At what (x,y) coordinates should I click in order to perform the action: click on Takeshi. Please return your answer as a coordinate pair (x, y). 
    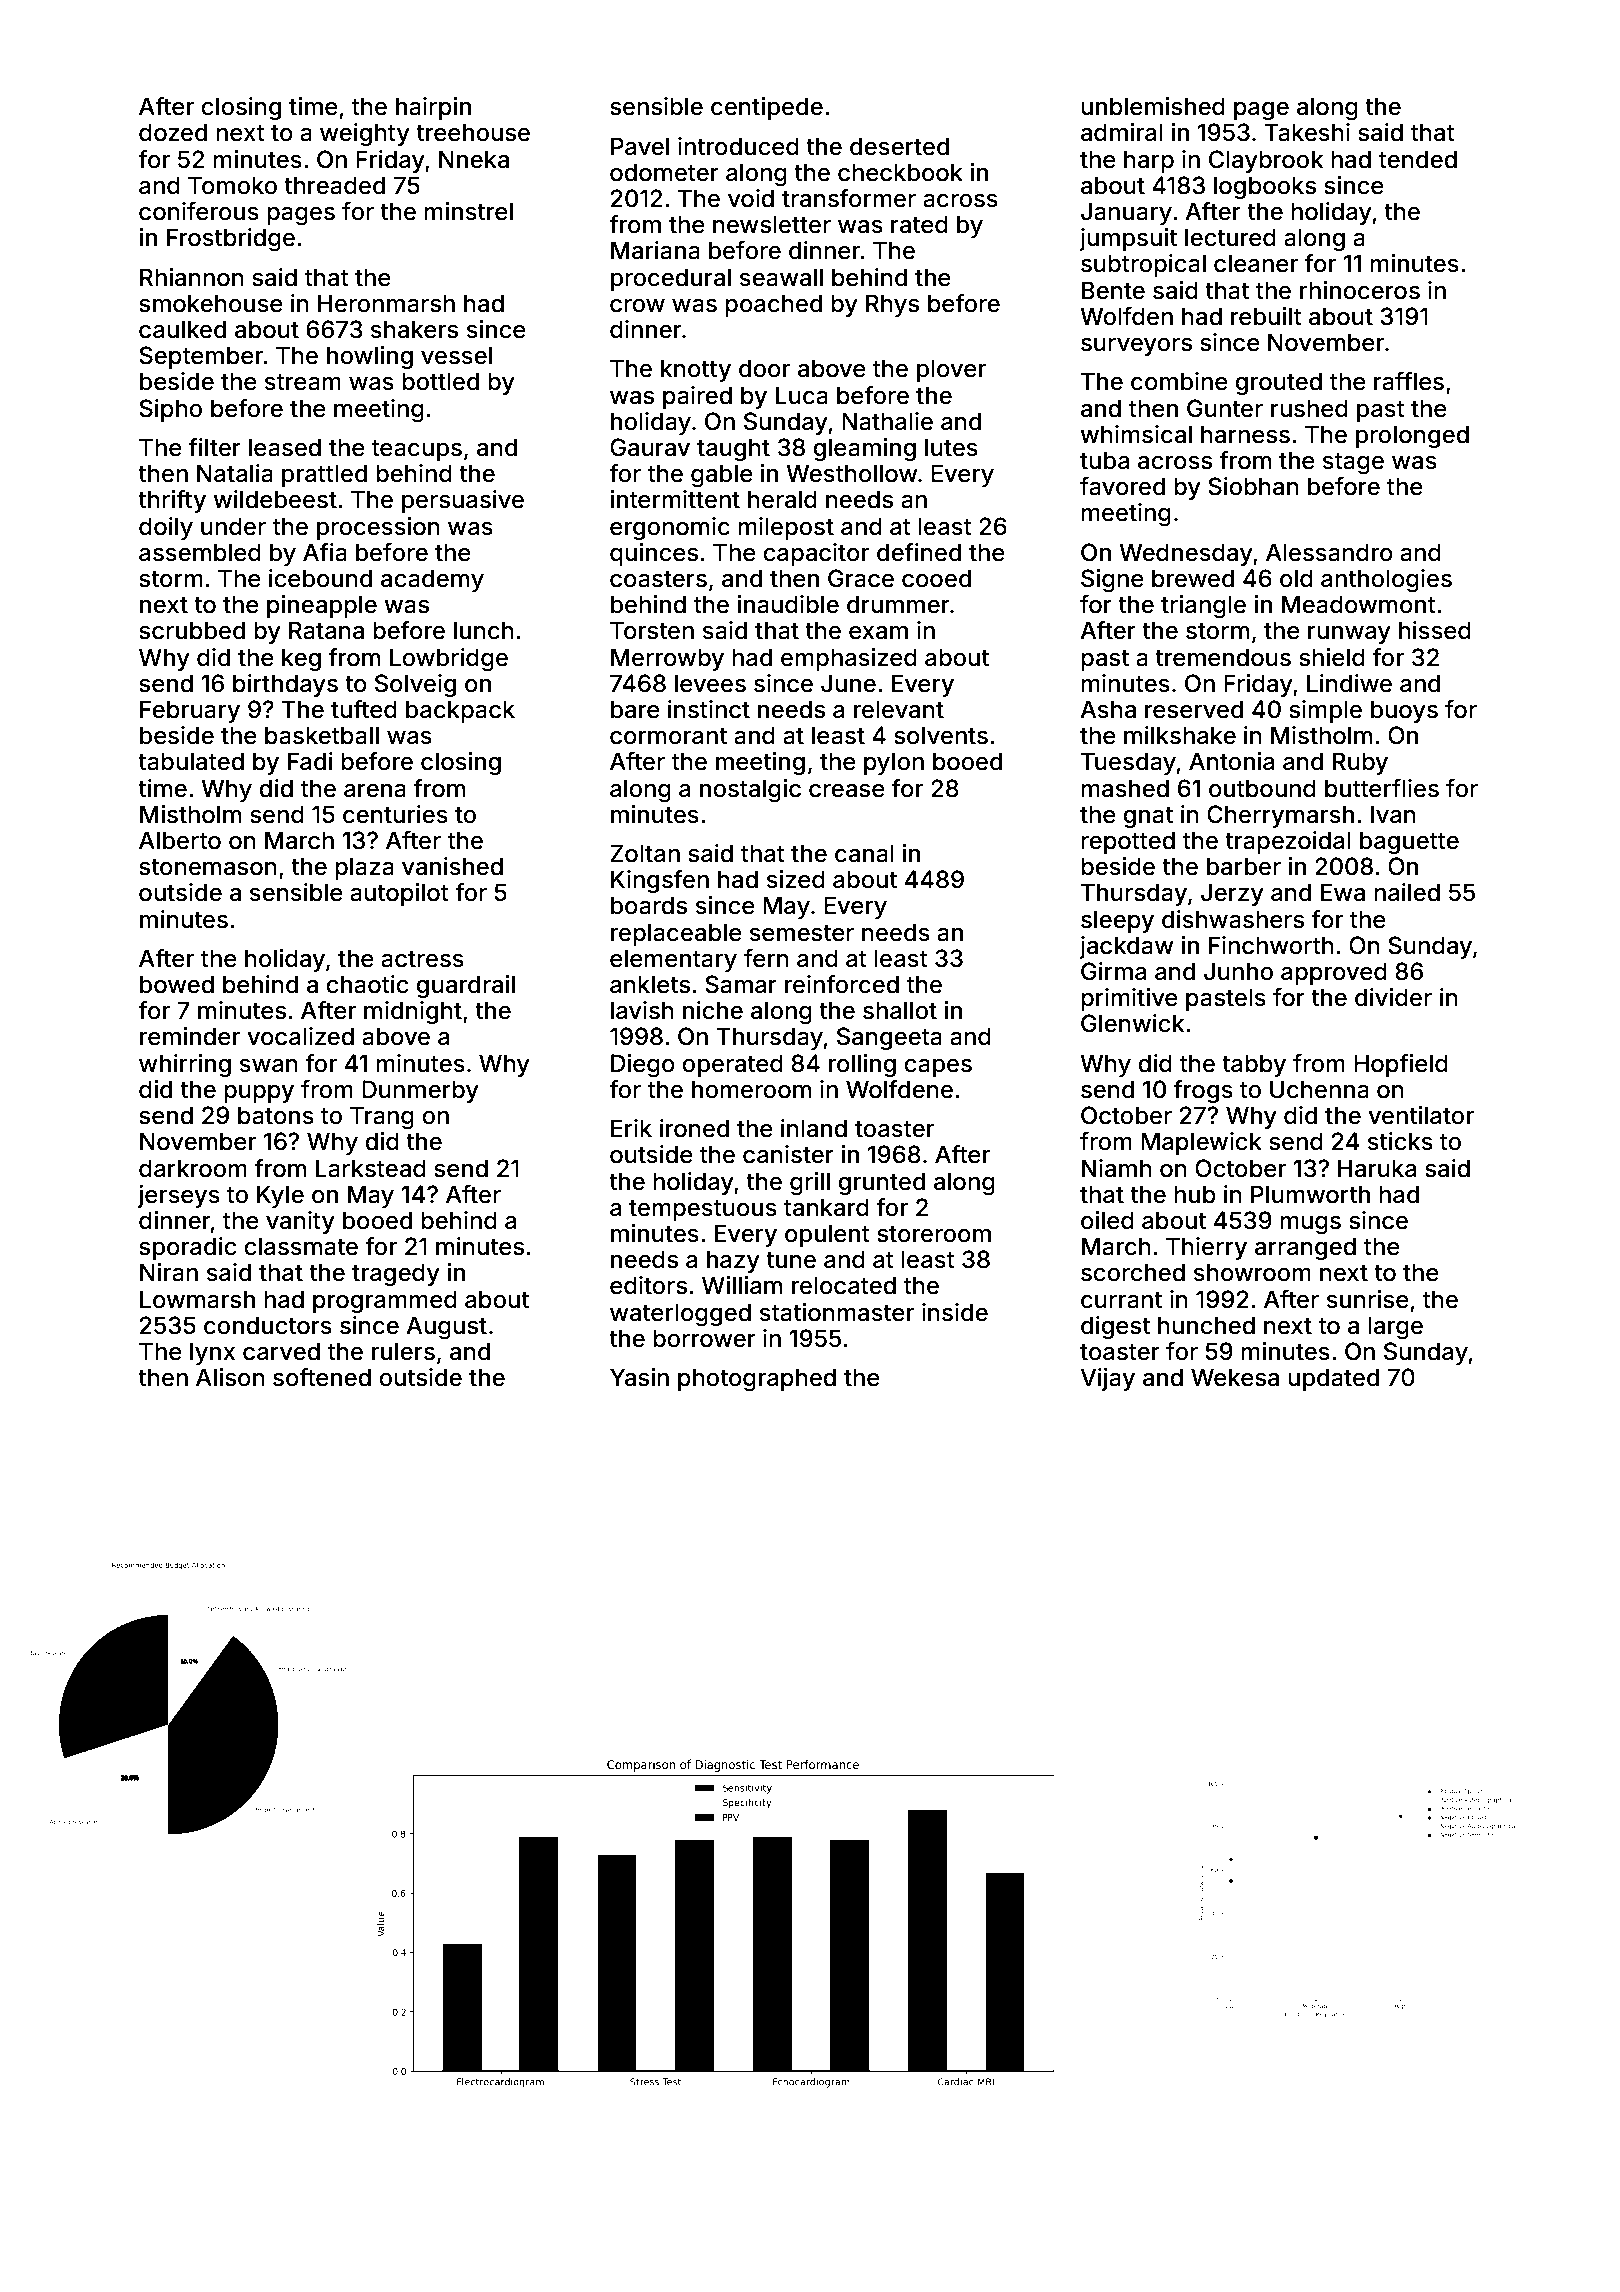
    Looking at the image, I should click on (1307, 132).
